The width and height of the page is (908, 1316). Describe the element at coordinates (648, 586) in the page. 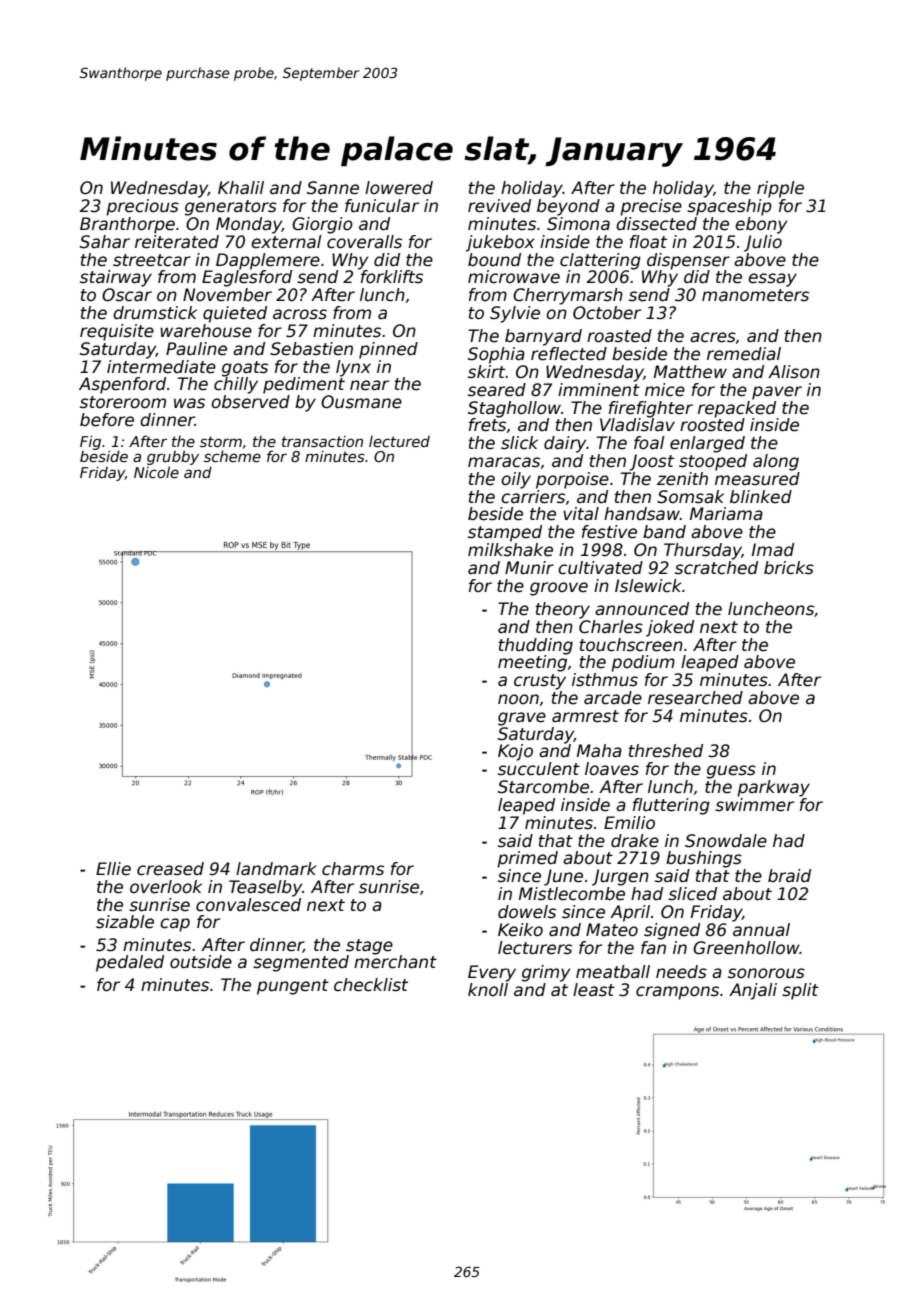

I see `Islewick` at that location.
